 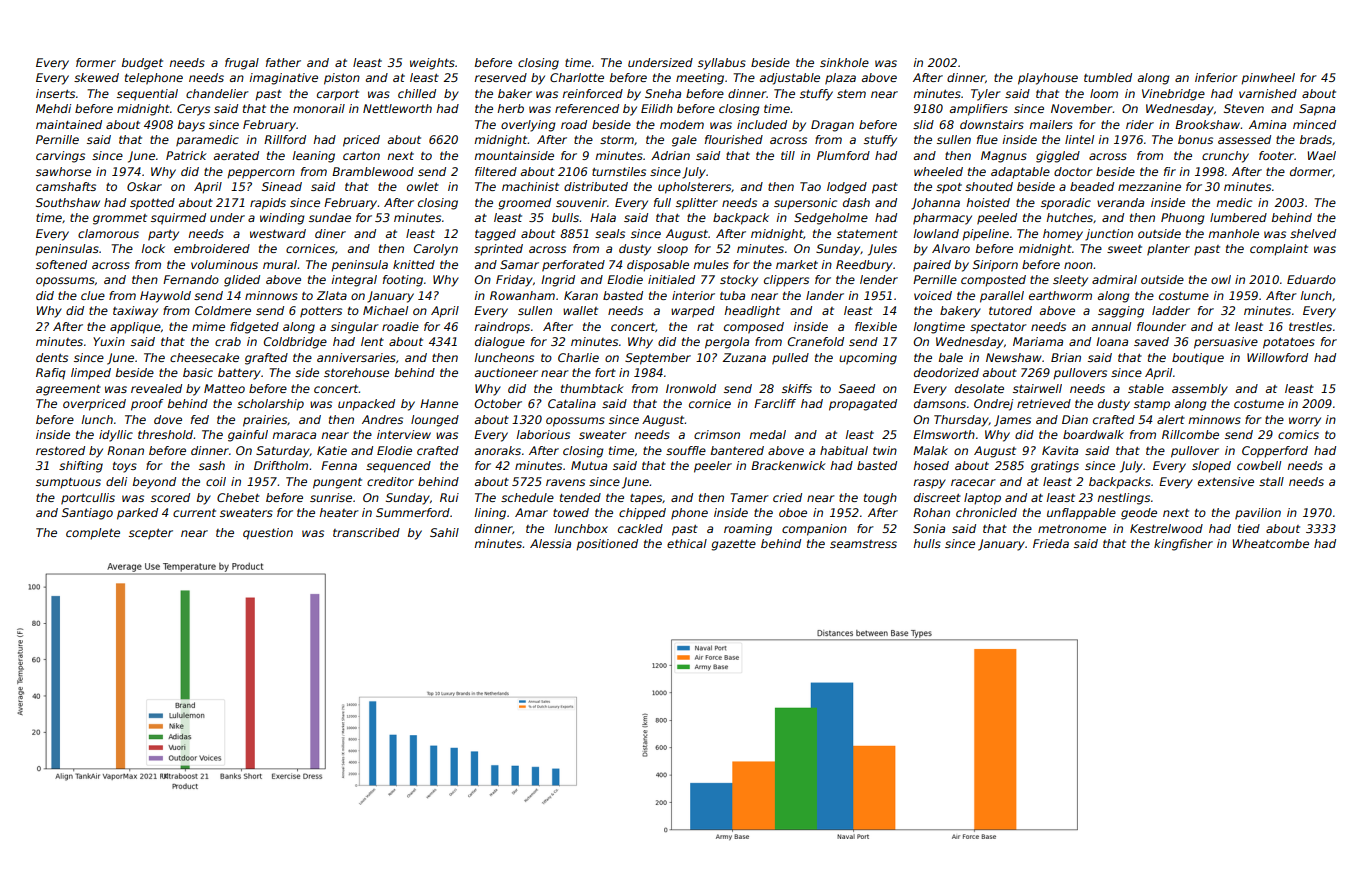 I want to click on souffle, so click(x=686, y=450).
